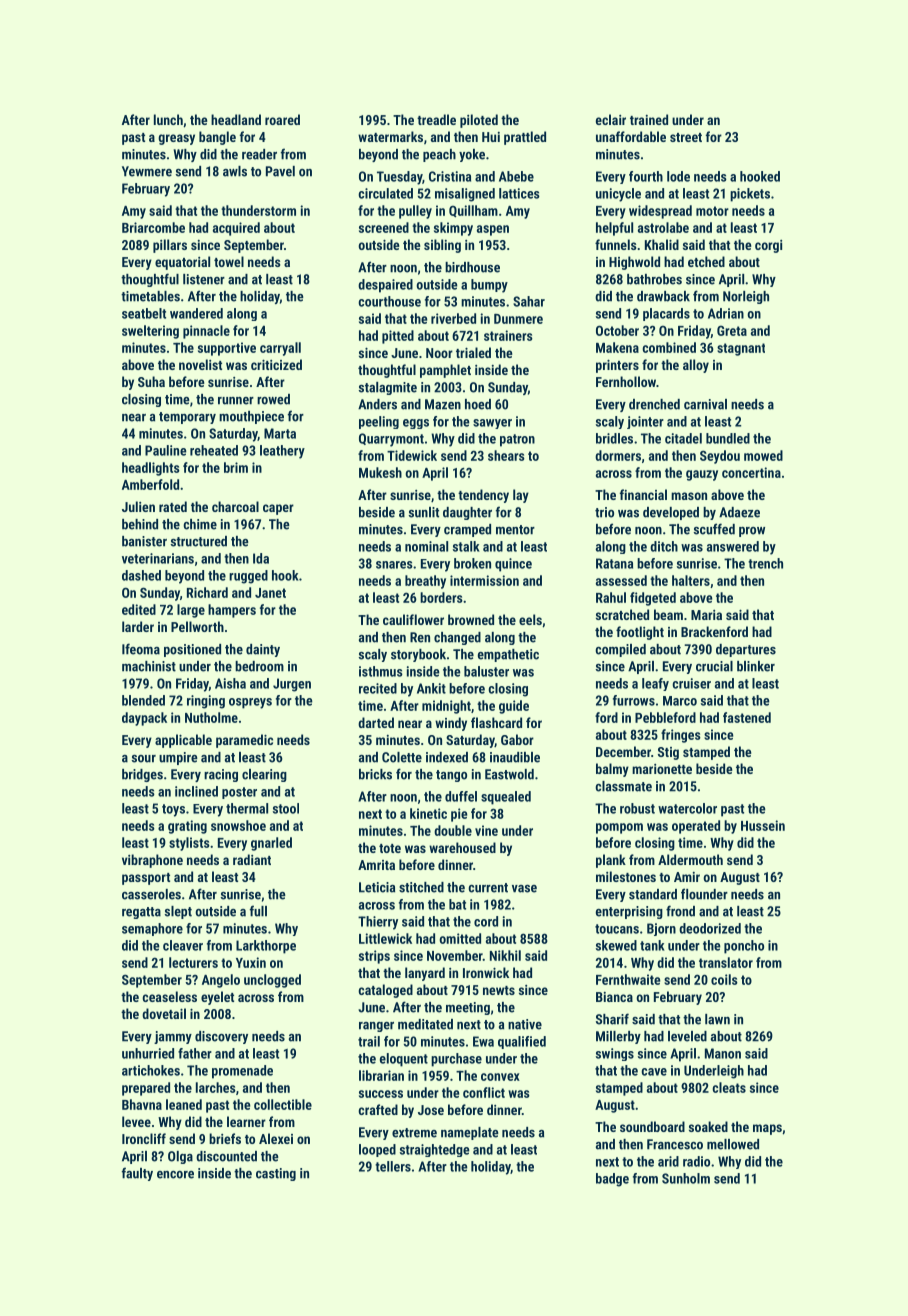 This page has height=1316, width=908. What do you see at coordinates (751, 472) in the page?
I see `concertina` at bounding box center [751, 472].
